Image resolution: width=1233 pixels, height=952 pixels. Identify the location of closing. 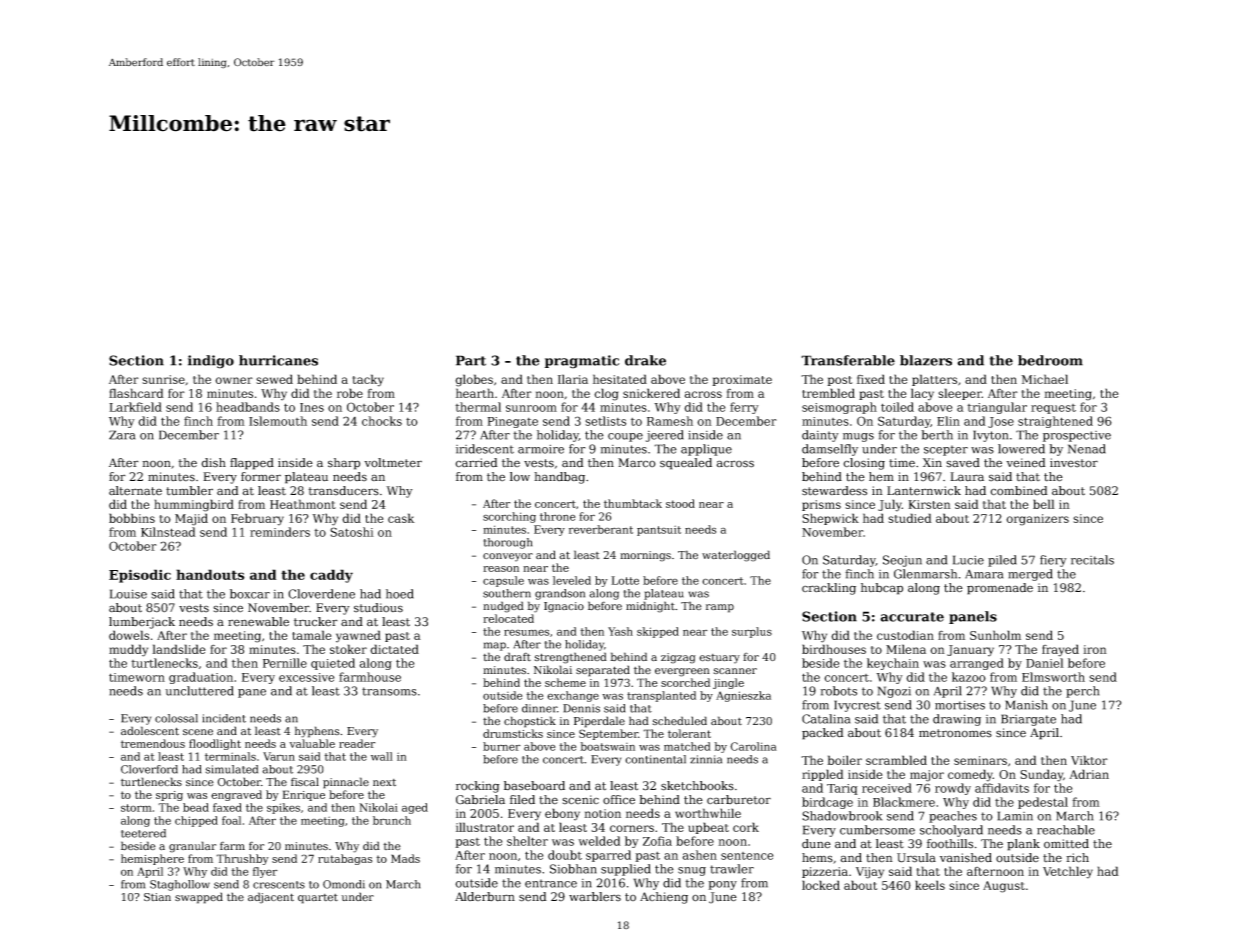
(864, 464).
